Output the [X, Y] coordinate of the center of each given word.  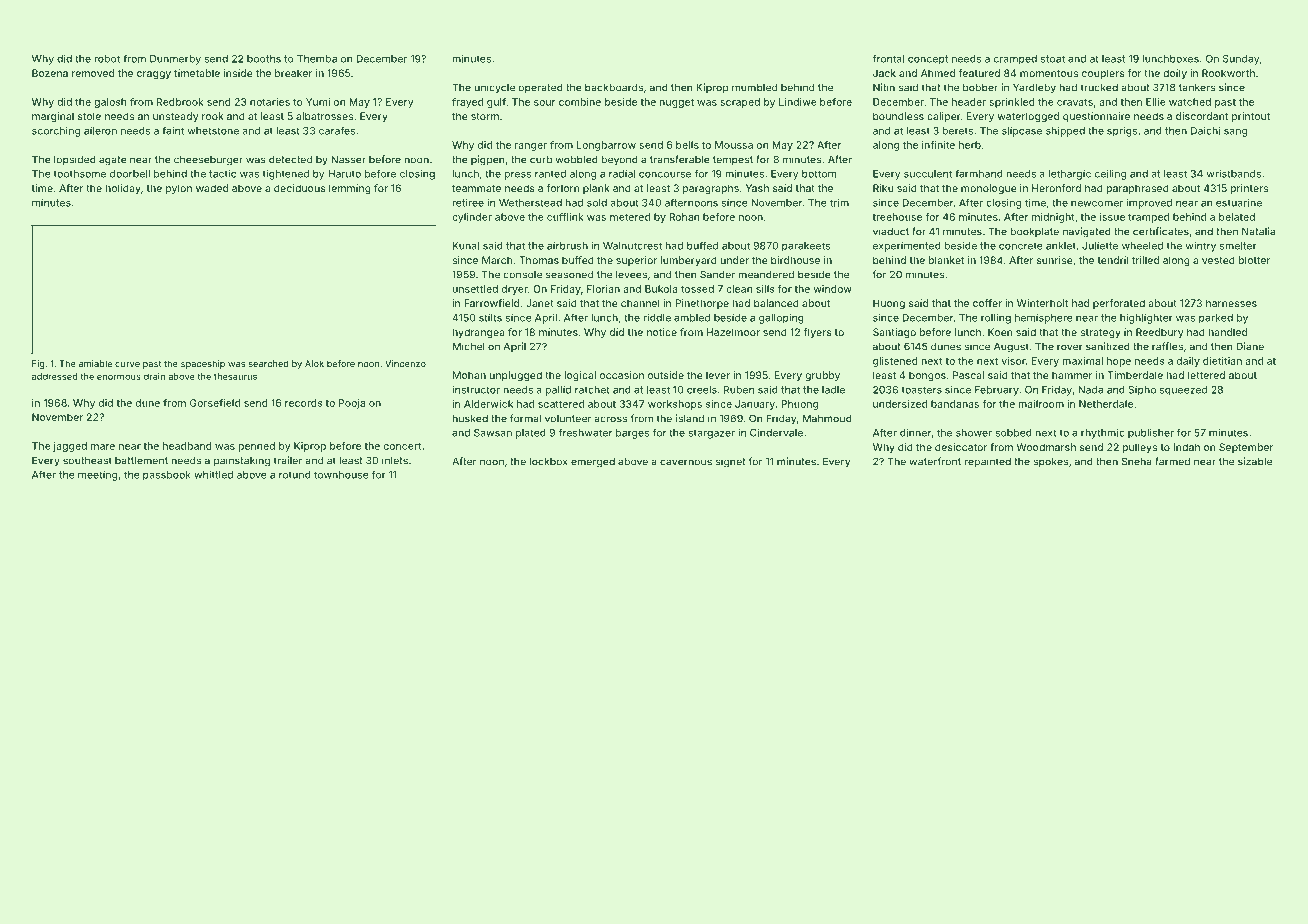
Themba [317, 59]
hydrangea [478, 333]
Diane [1250, 346]
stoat [1053, 59]
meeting [97, 476]
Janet [540, 303]
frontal [888, 58]
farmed [1172, 461]
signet [731, 462]
